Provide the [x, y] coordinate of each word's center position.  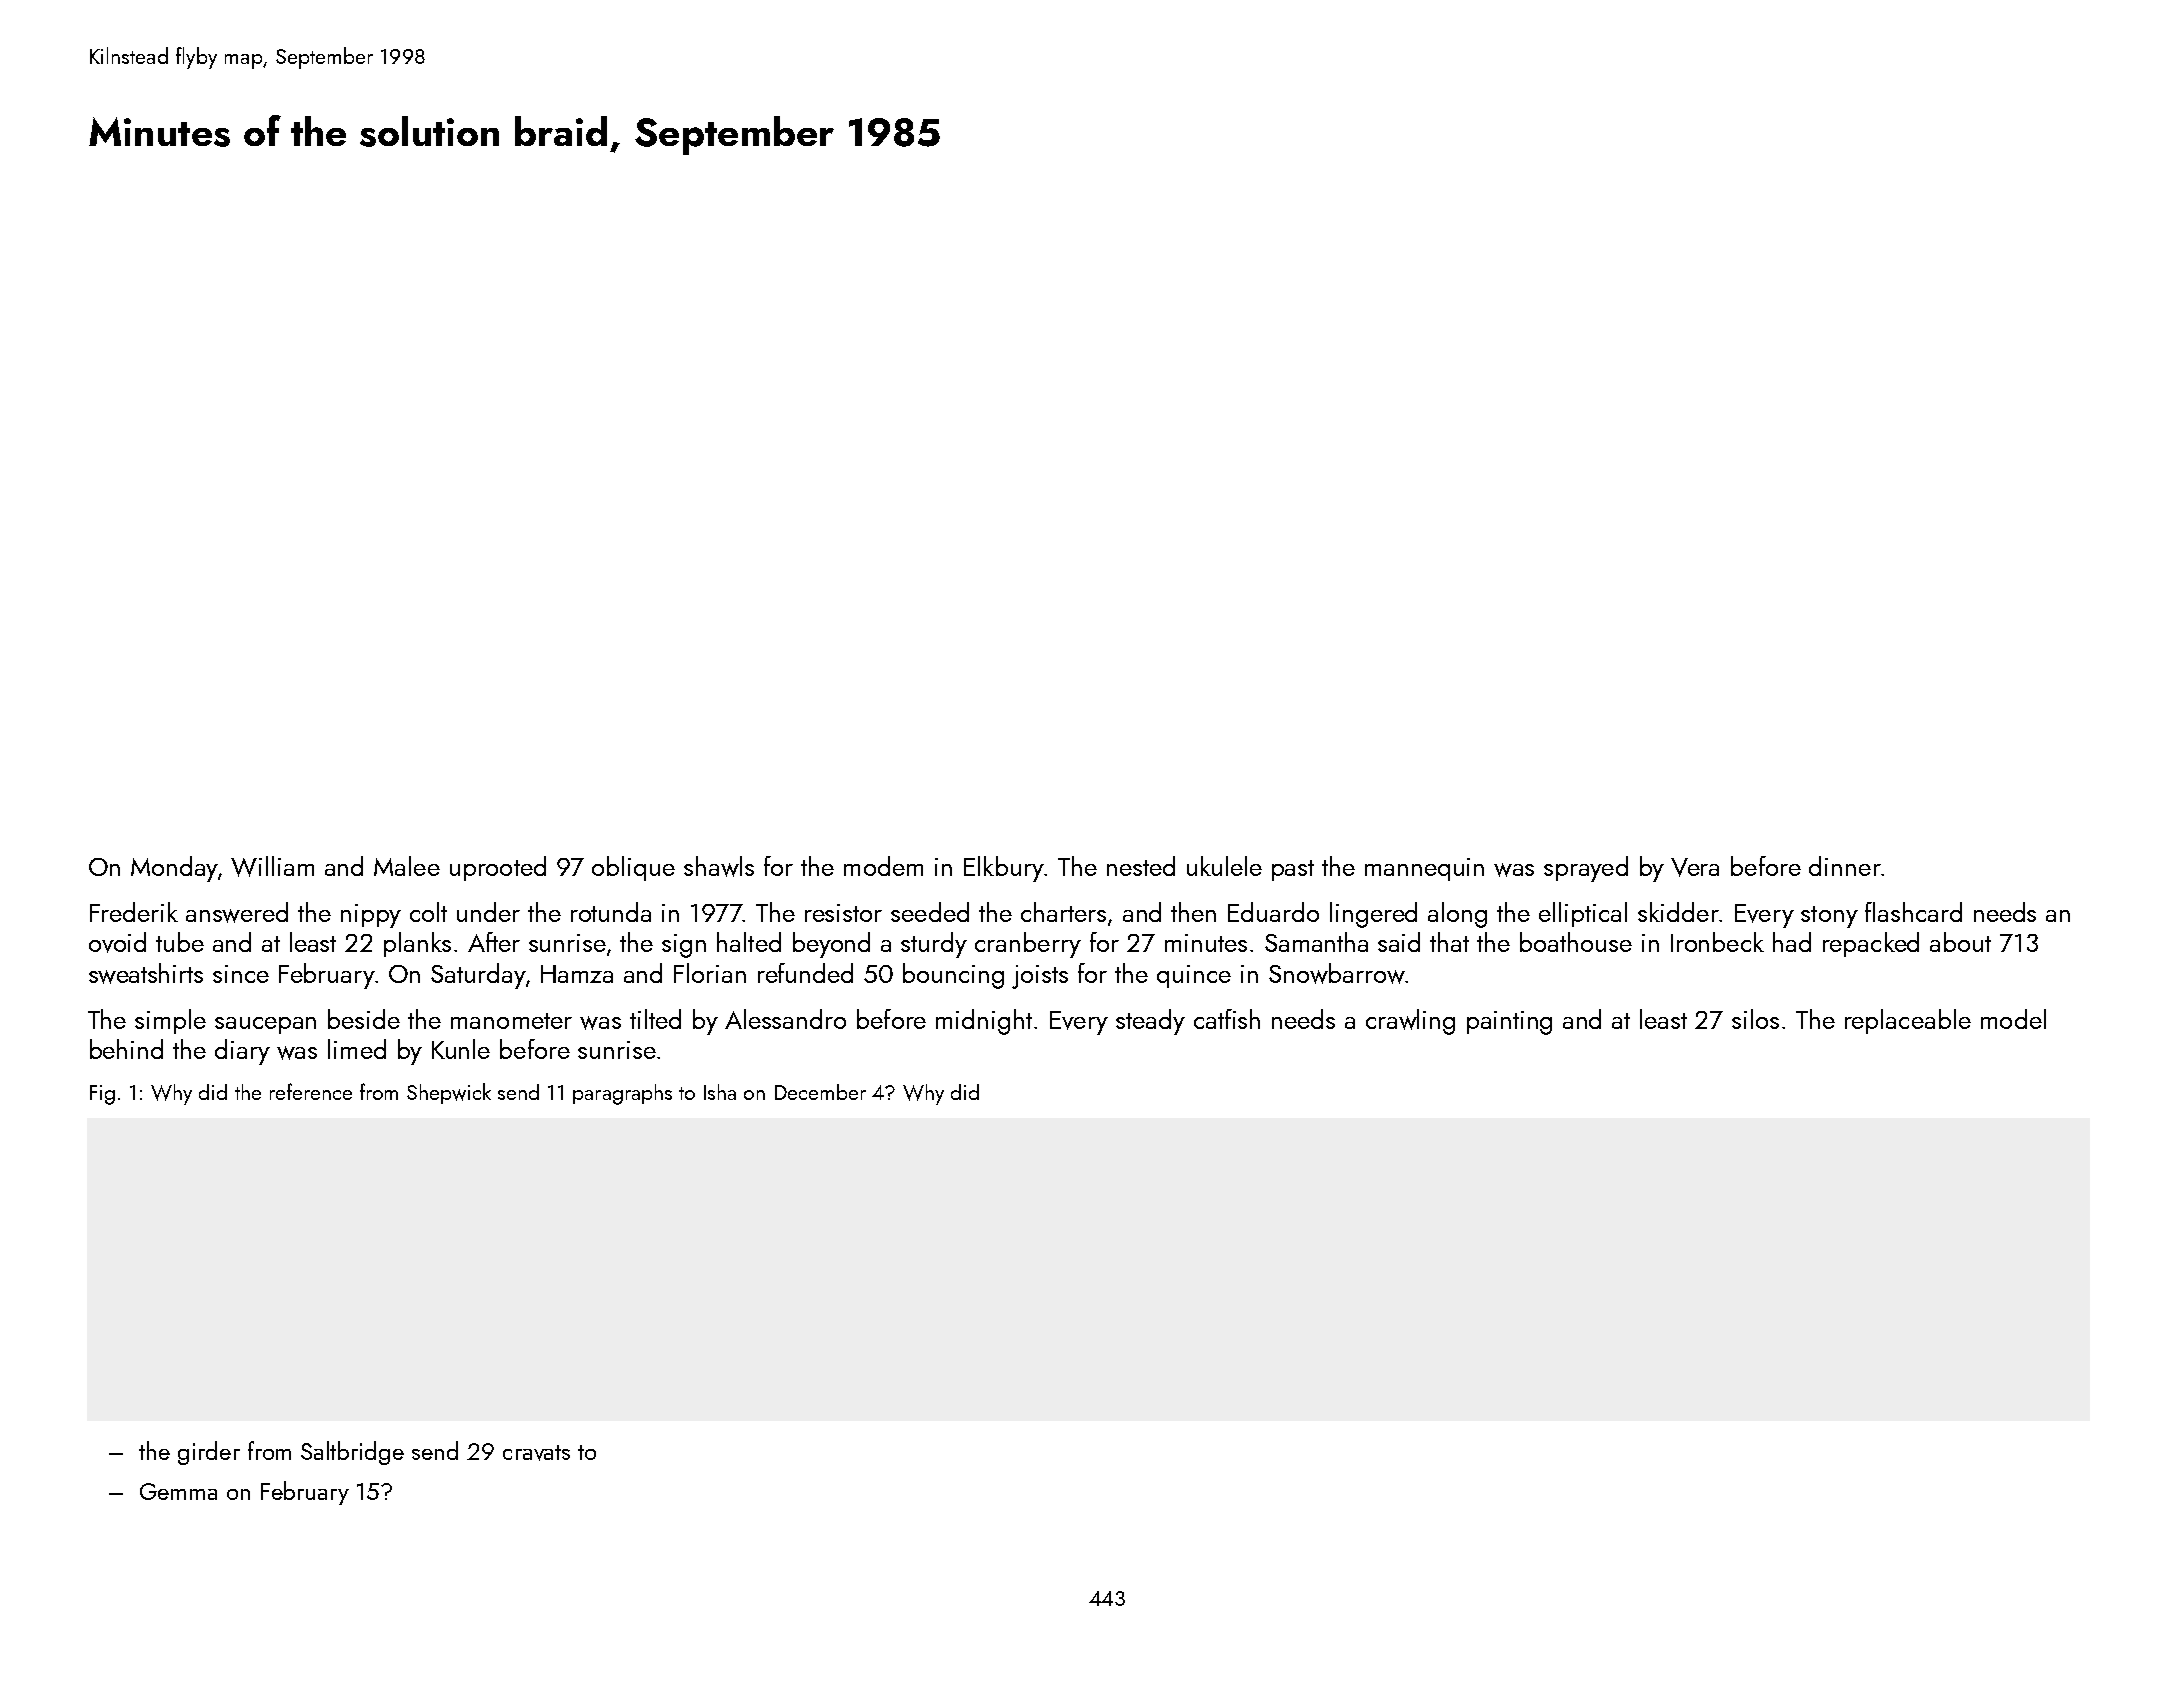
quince [1194, 976]
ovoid [117, 942]
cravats [536, 1453]
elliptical [1583, 914]
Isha [720, 1092]
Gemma [178, 1491]
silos [1755, 1019]
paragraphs [622, 1094]
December [820, 1092]
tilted [655, 1019]
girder [209, 1453]
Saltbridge [352, 1453]
